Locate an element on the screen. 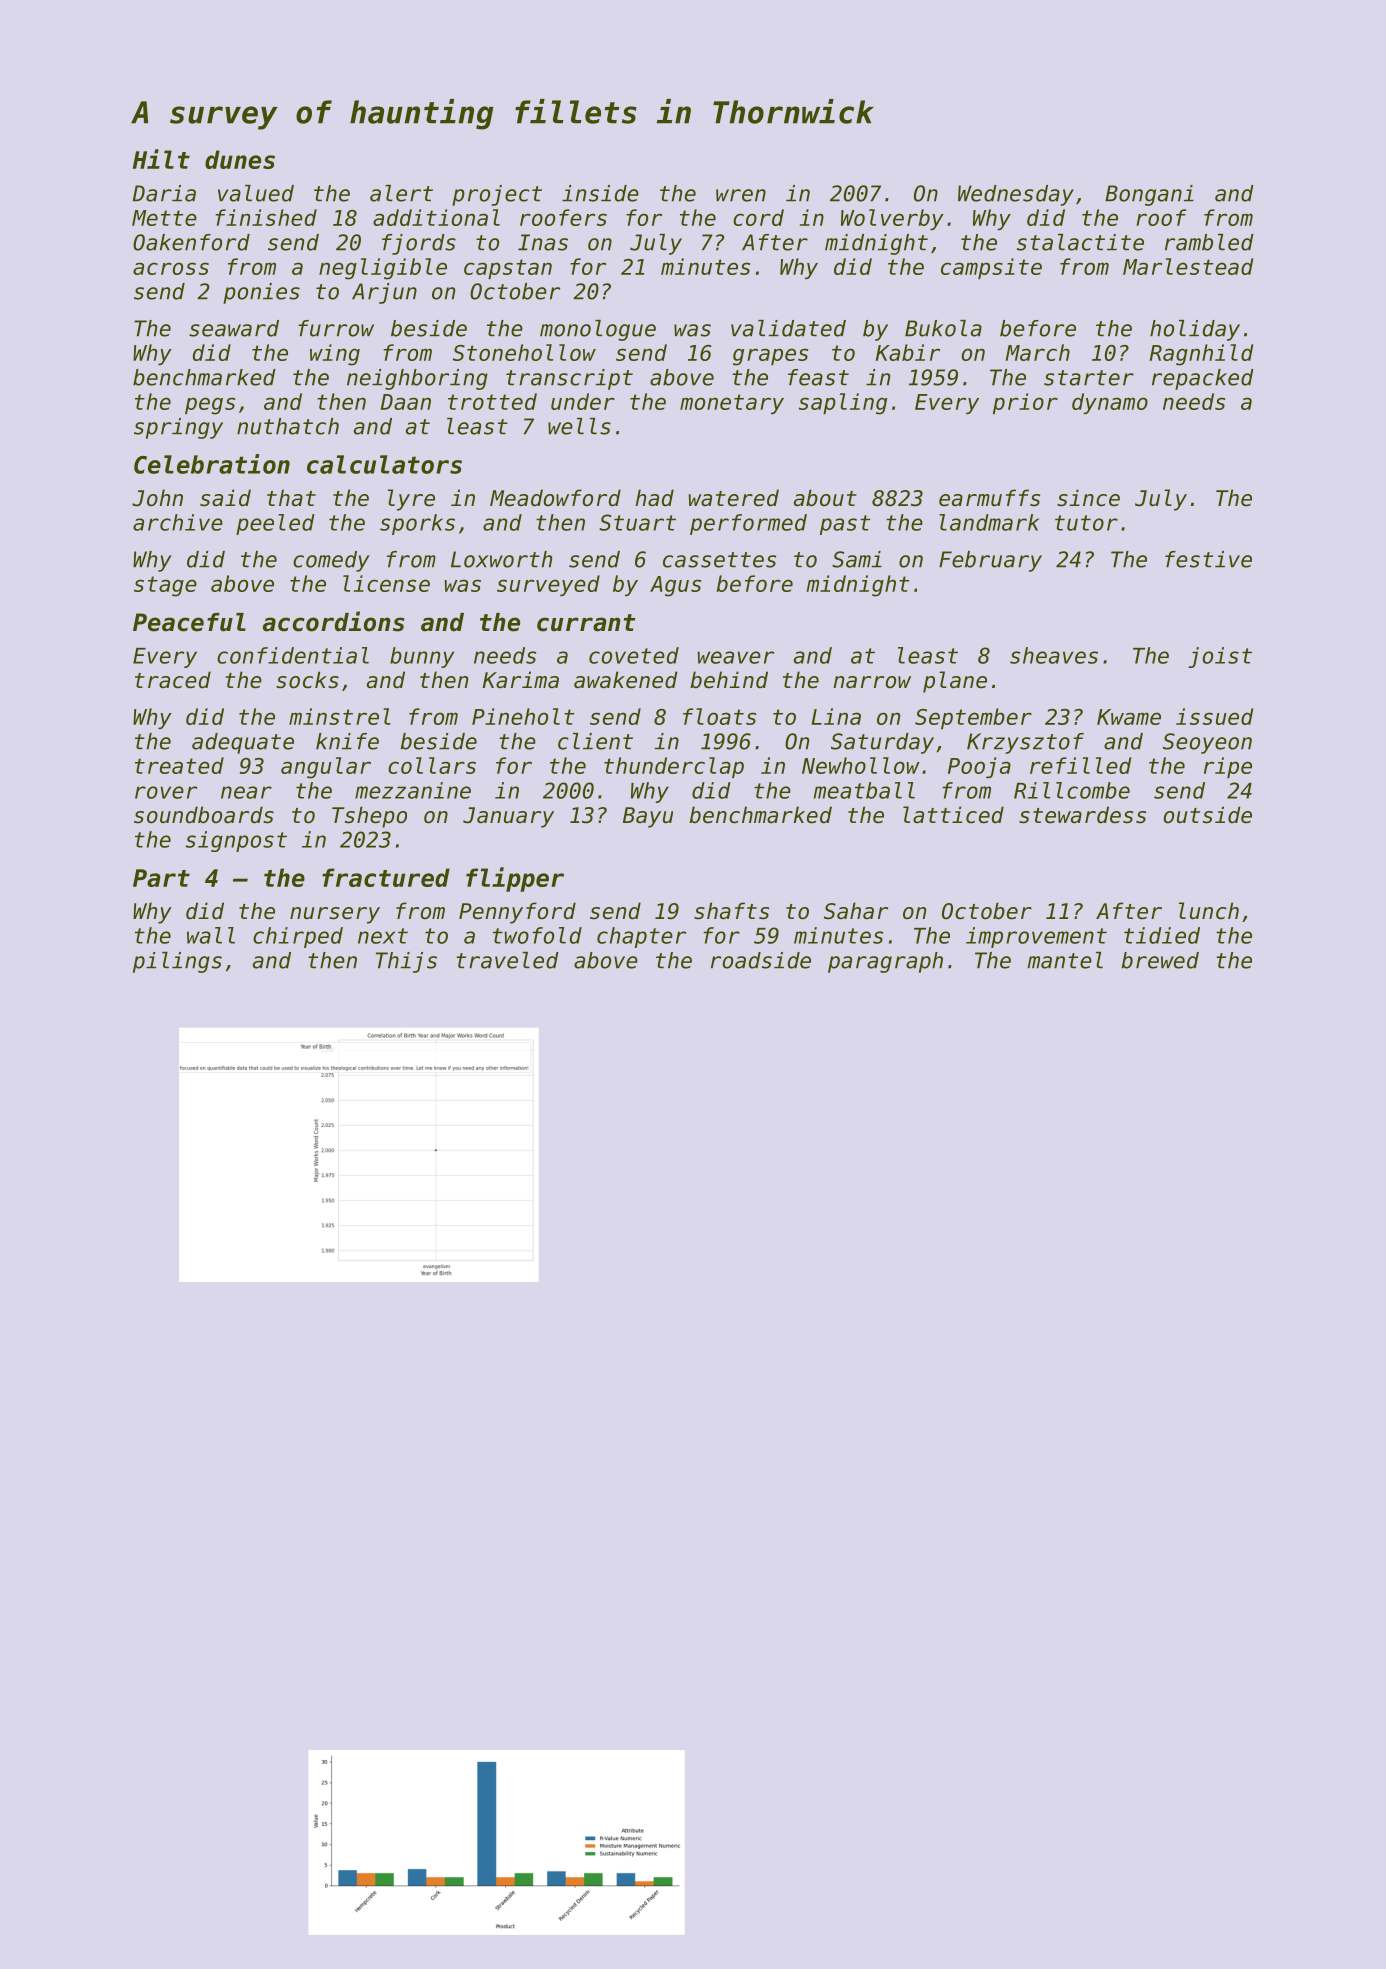  said is located at coordinates (225, 498).
